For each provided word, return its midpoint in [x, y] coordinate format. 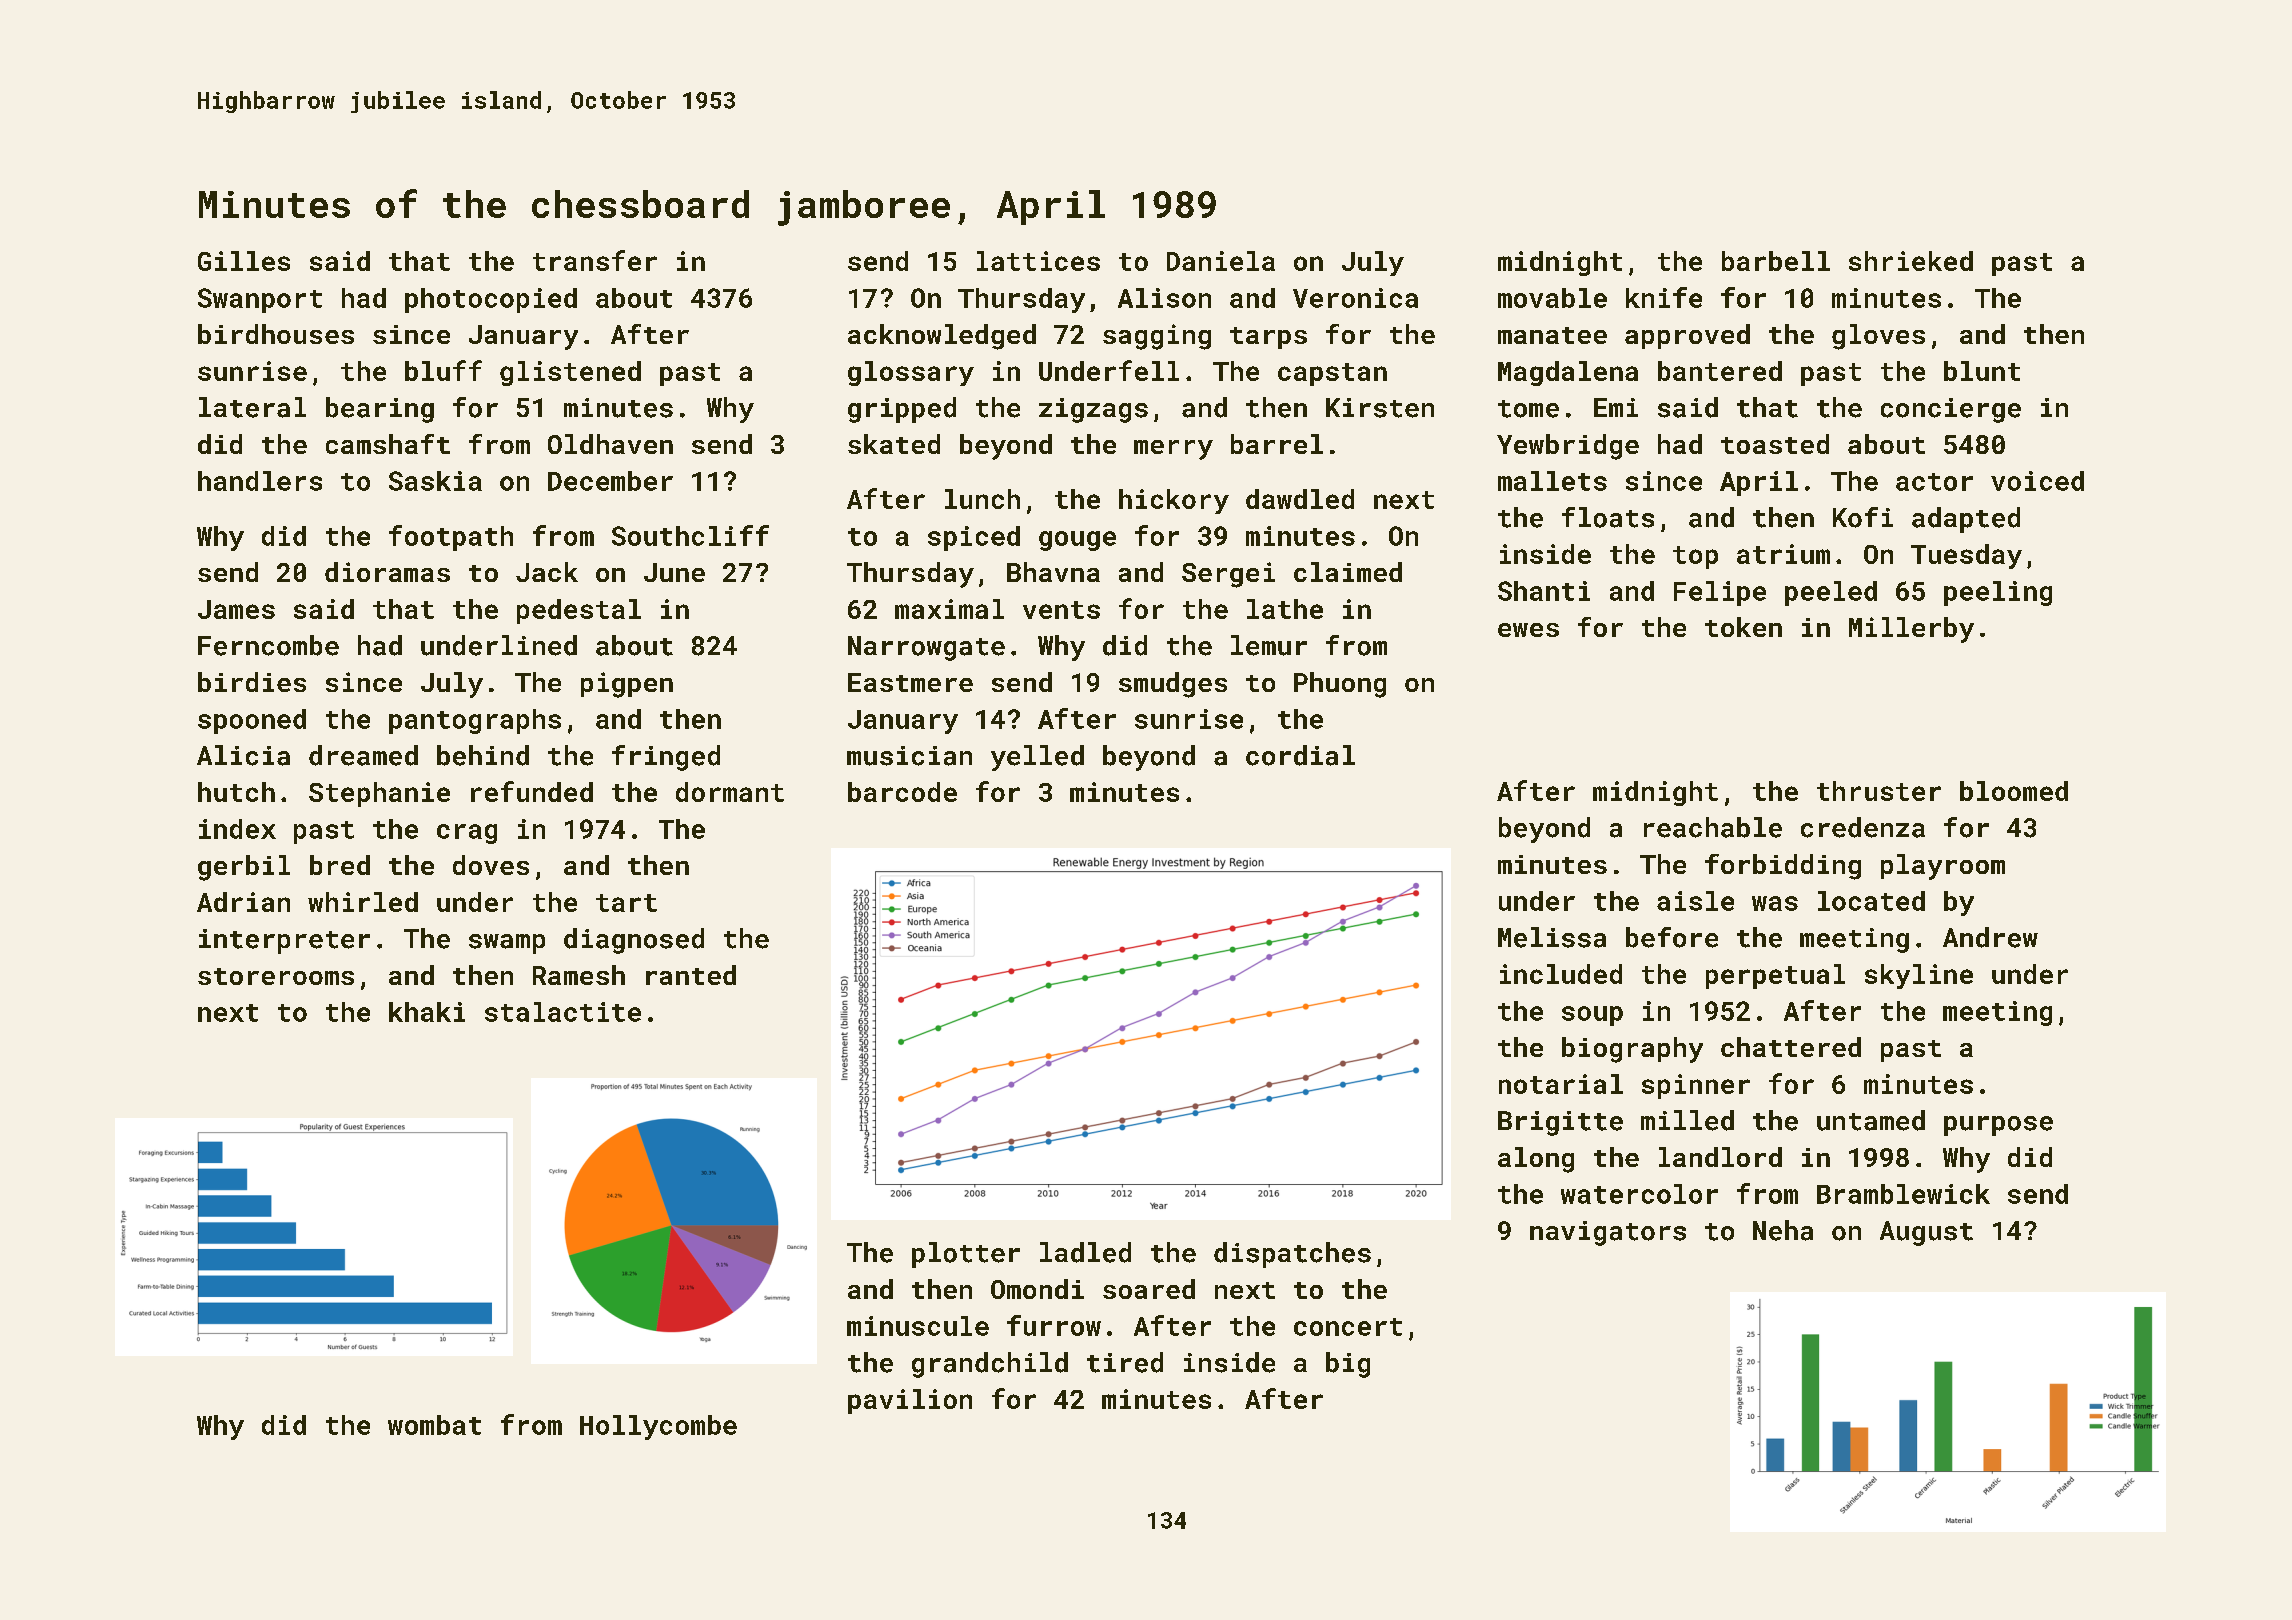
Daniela [1221, 261]
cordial [1300, 755]
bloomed [2014, 791]
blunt [1982, 371]
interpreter [284, 941]
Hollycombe [658, 1427]
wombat [434, 1425]
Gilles [244, 261]
